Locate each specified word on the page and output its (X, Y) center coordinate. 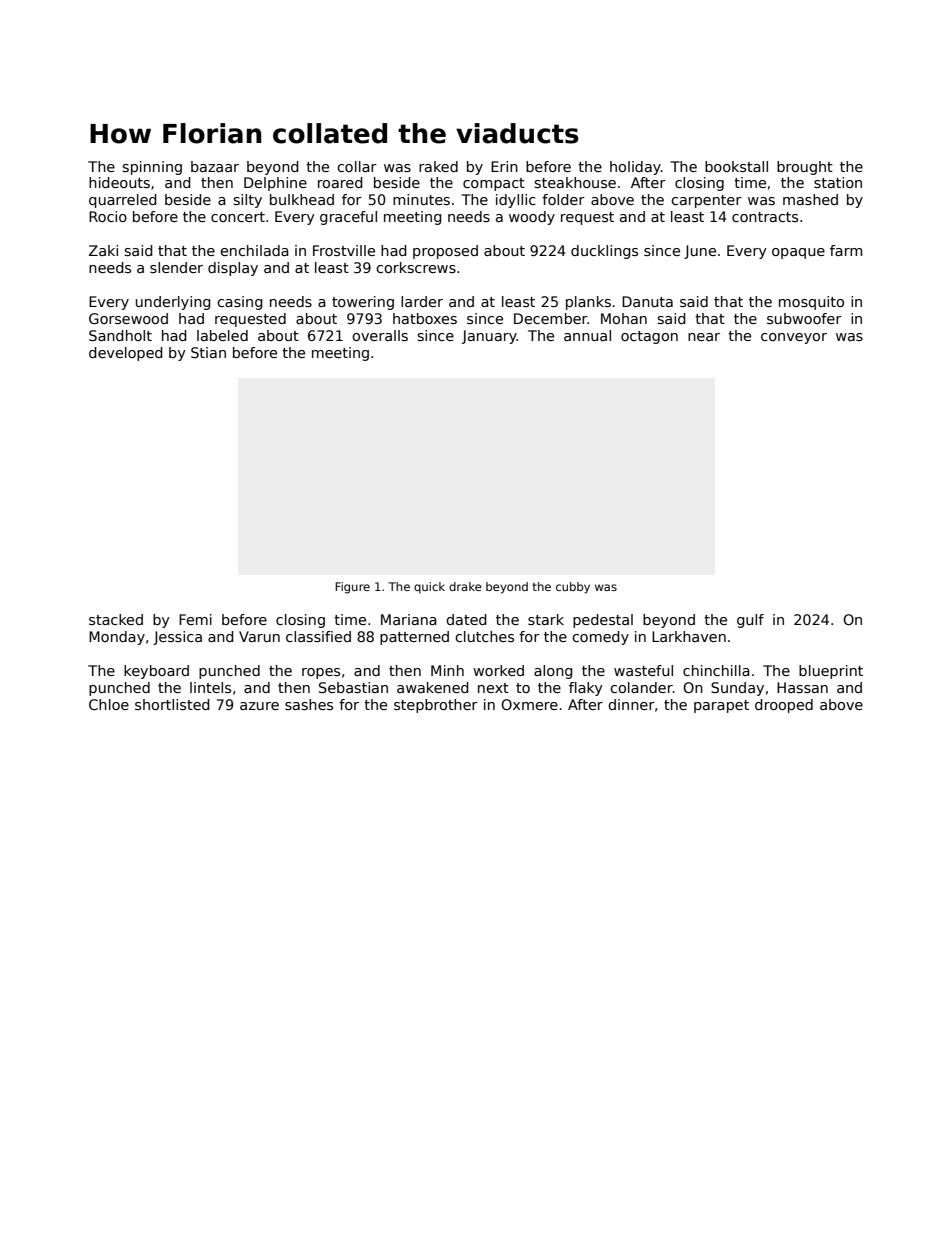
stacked (116, 619)
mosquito (811, 303)
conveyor (794, 338)
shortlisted (172, 704)
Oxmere (529, 704)
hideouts (119, 182)
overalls (380, 335)
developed (126, 354)
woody (532, 218)
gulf (750, 621)
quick (429, 588)
